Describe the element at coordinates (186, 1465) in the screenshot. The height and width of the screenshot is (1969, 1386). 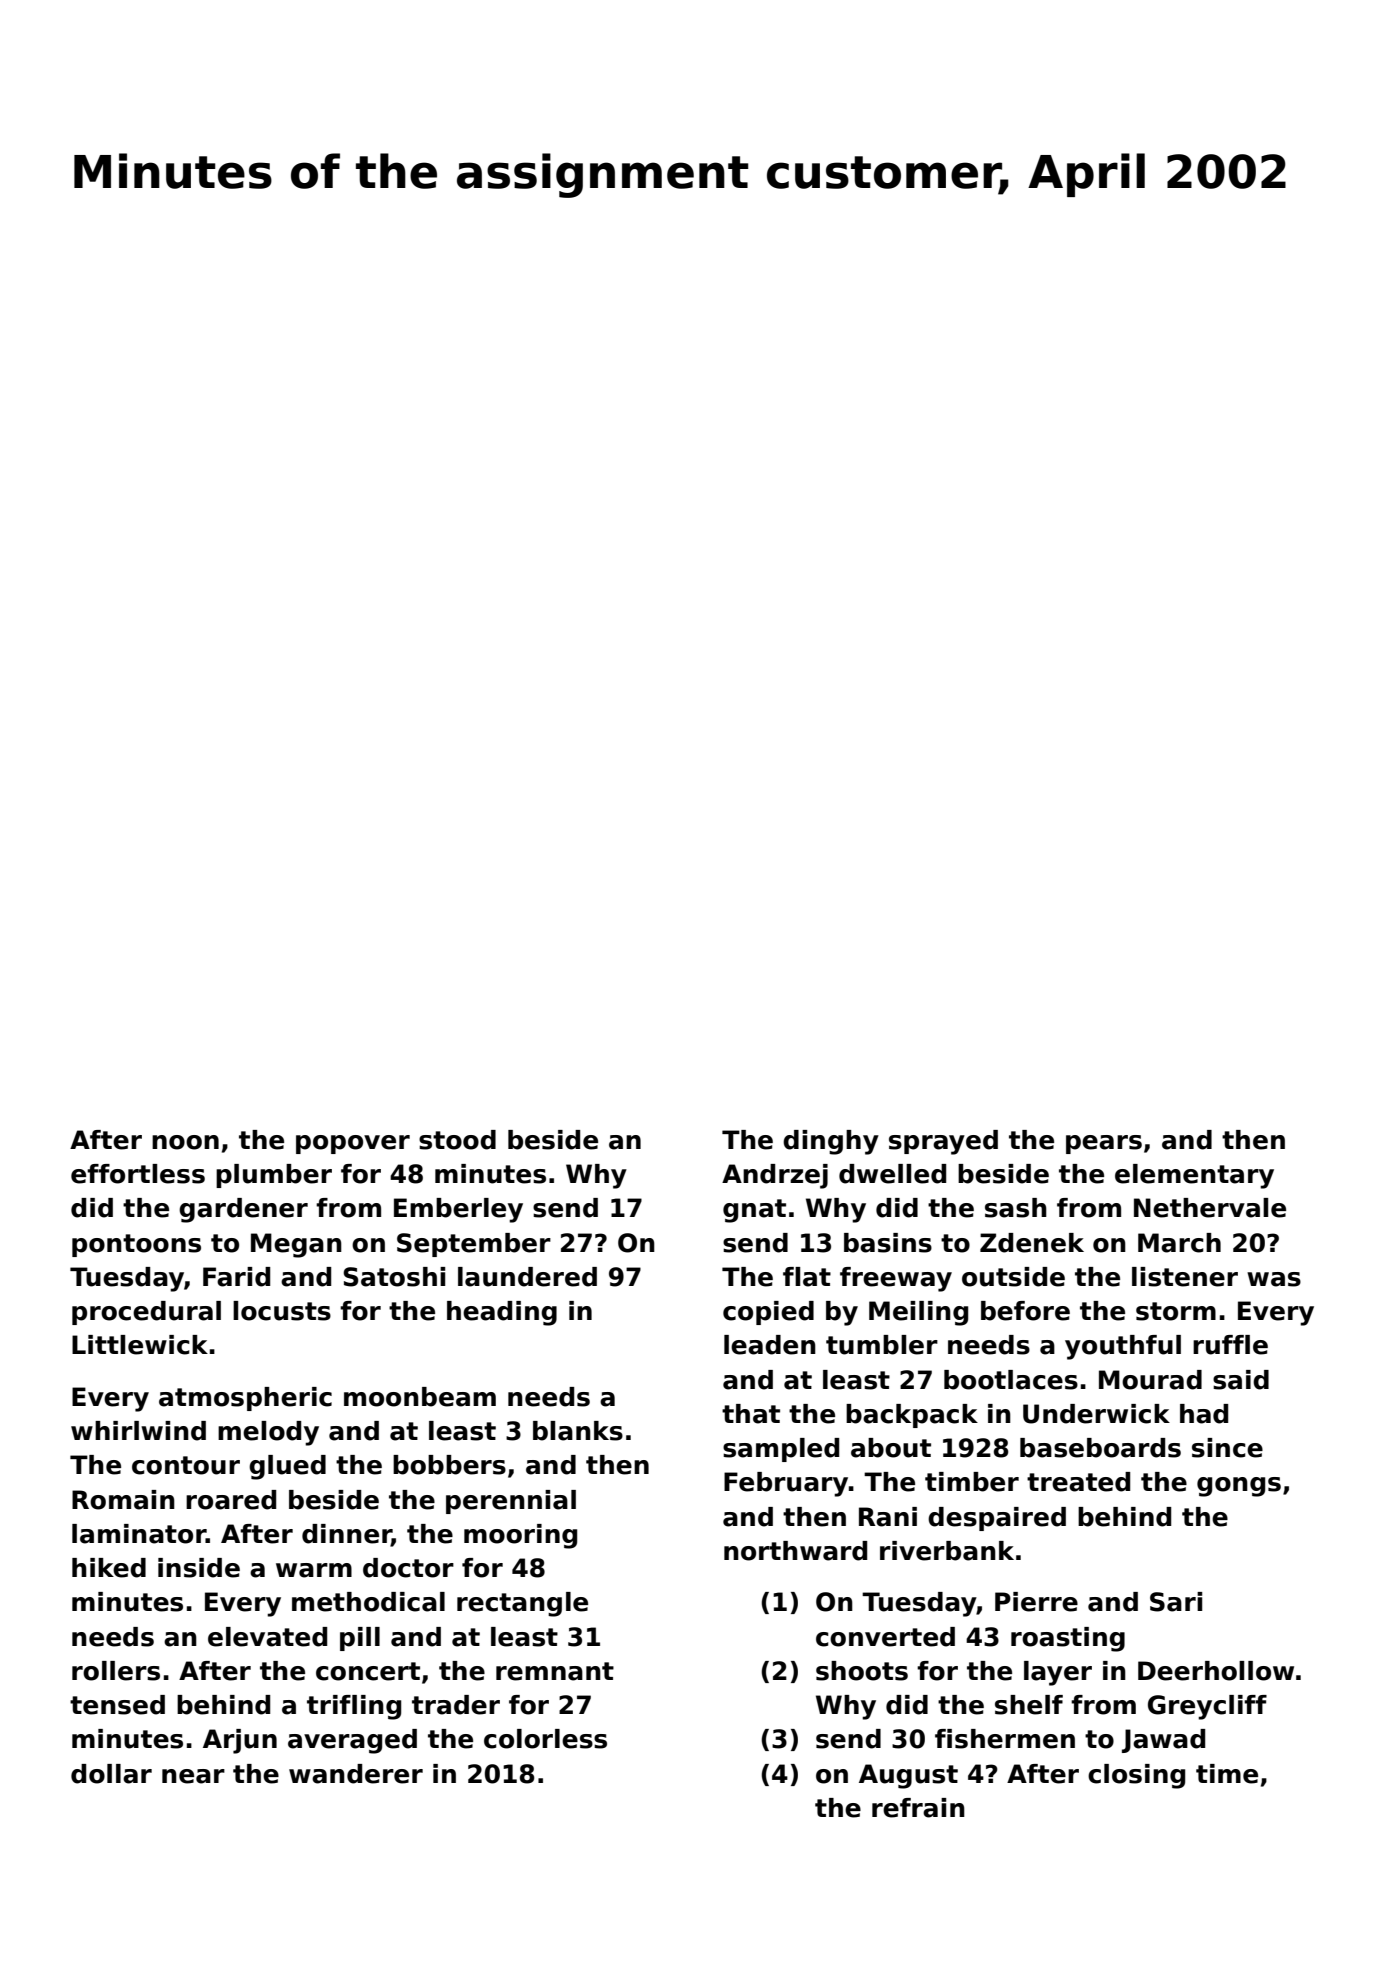
I see `contour` at that location.
